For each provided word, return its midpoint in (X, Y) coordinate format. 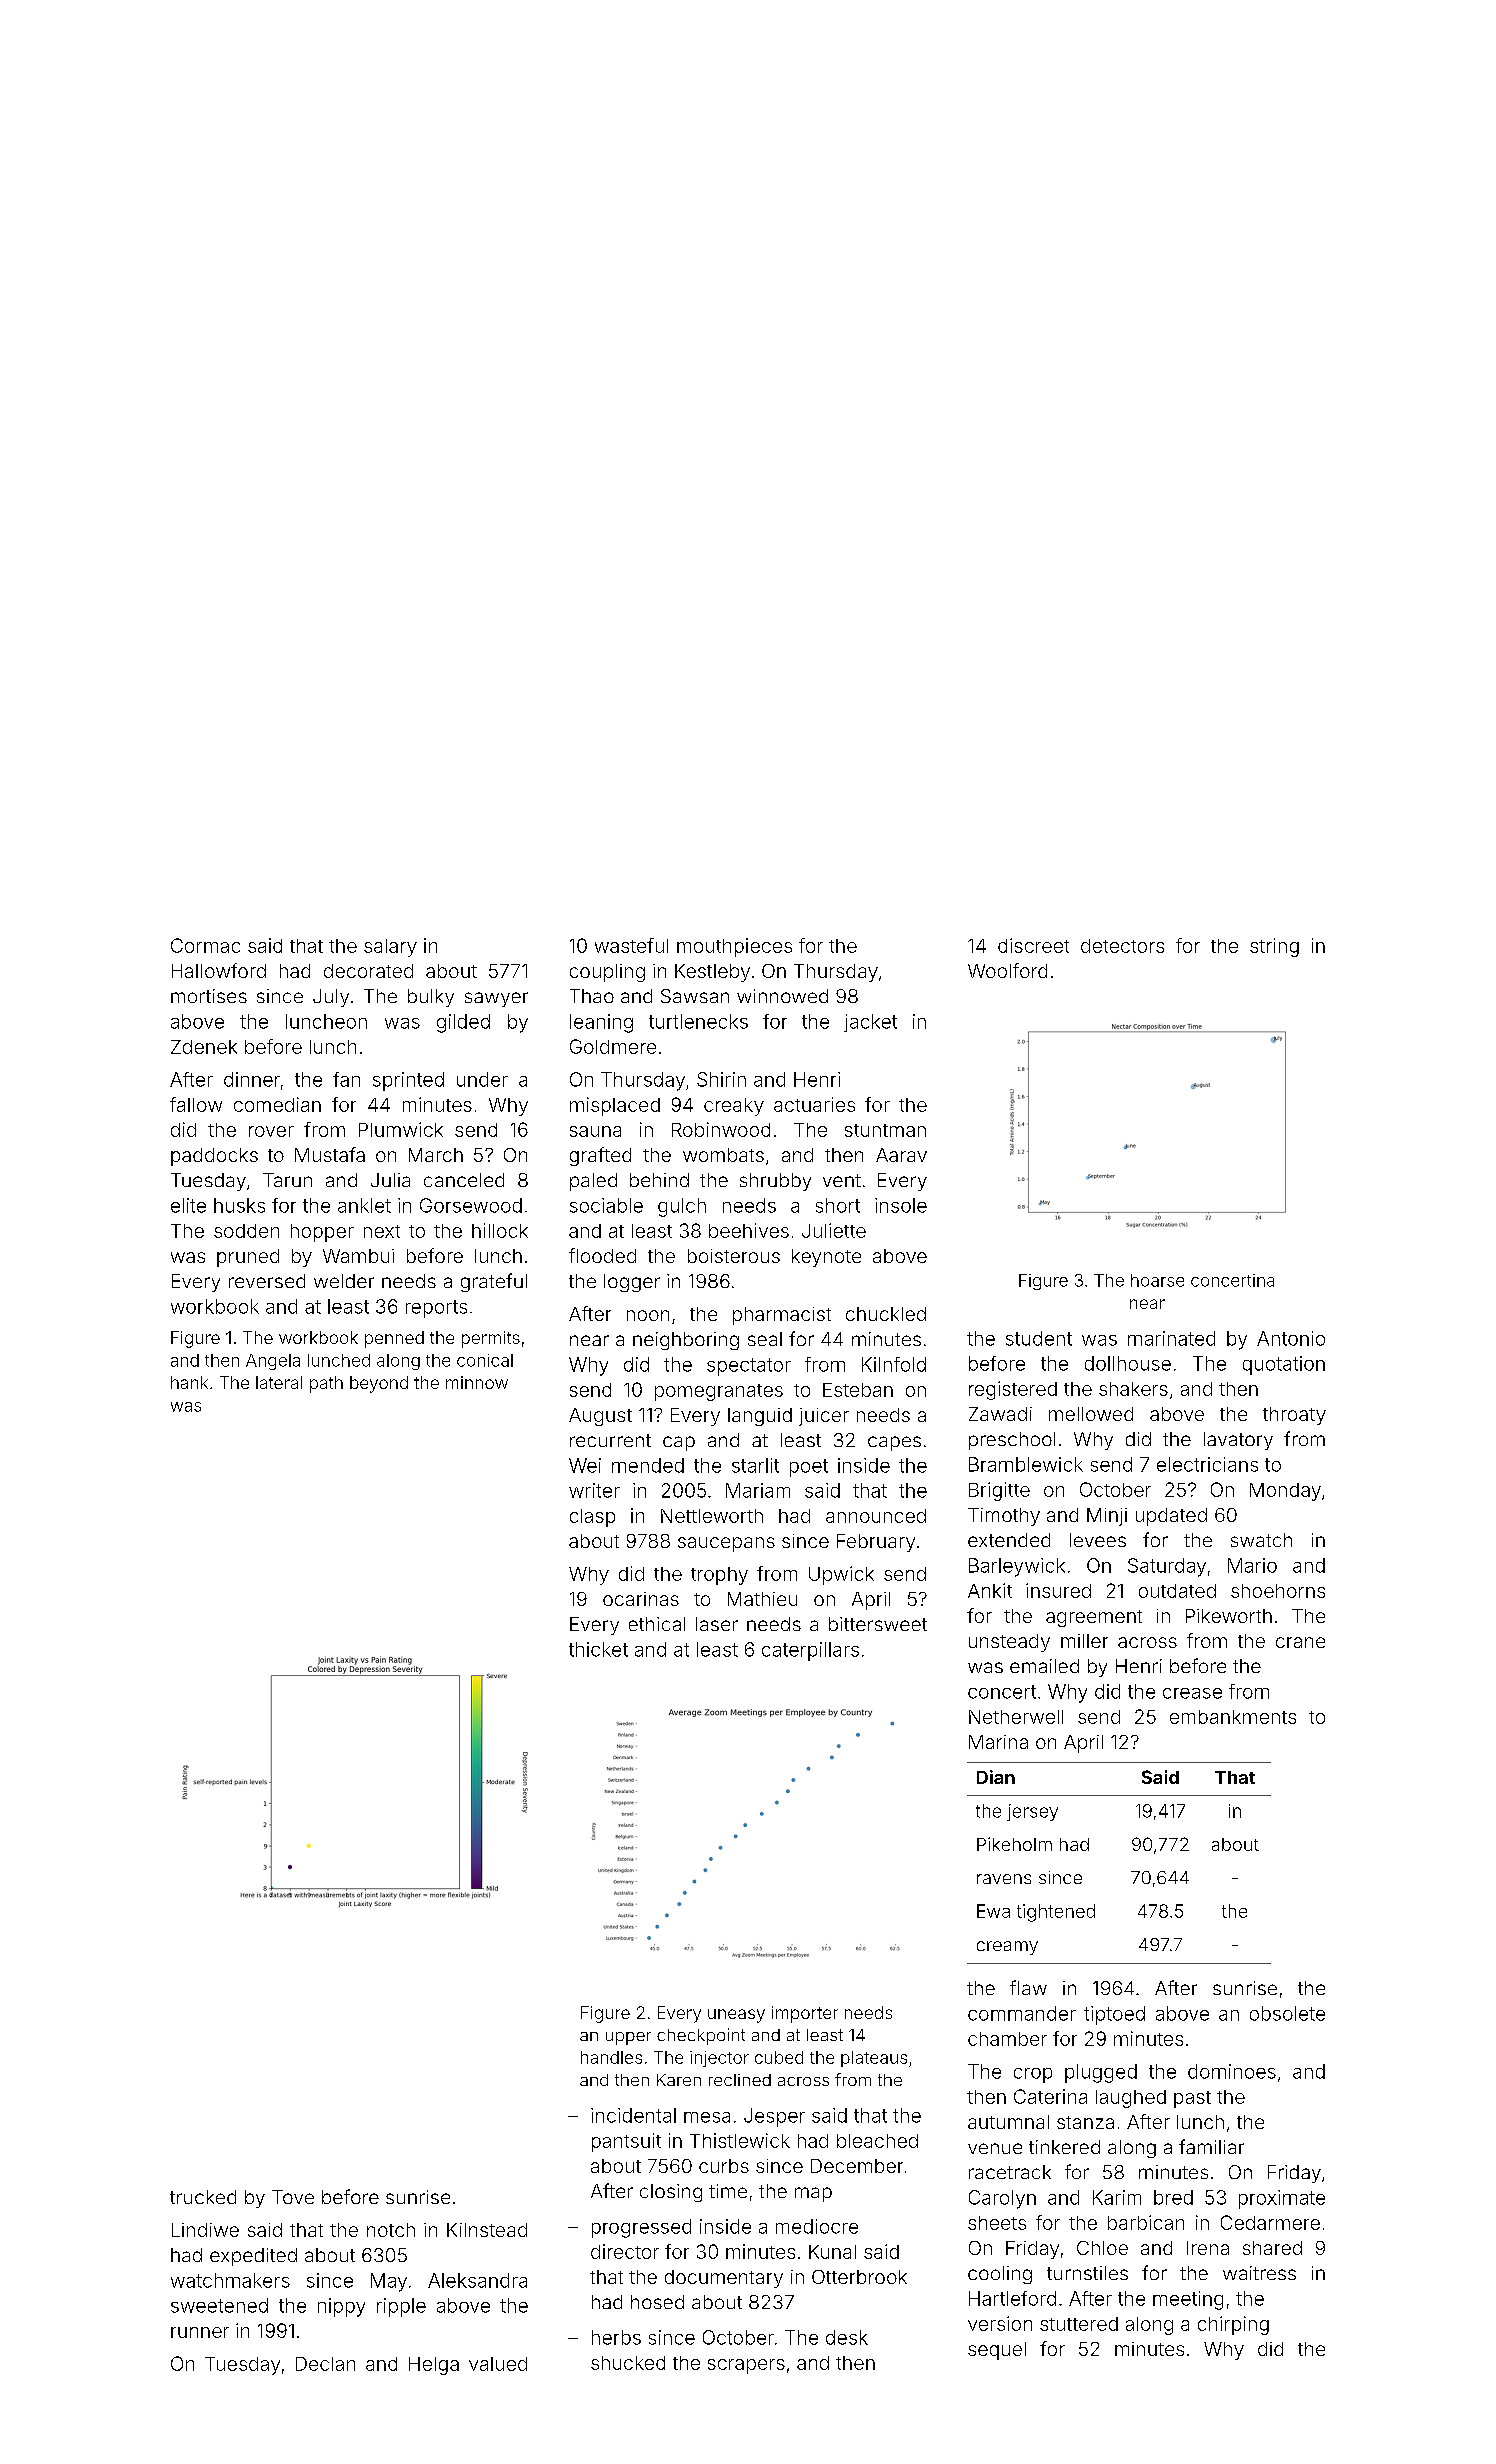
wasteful (631, 945)
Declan (325, 2364)
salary (390, 948)
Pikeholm (1014, 1844)
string (1274, 947)
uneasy (736, 2016)
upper (628, 2038)
